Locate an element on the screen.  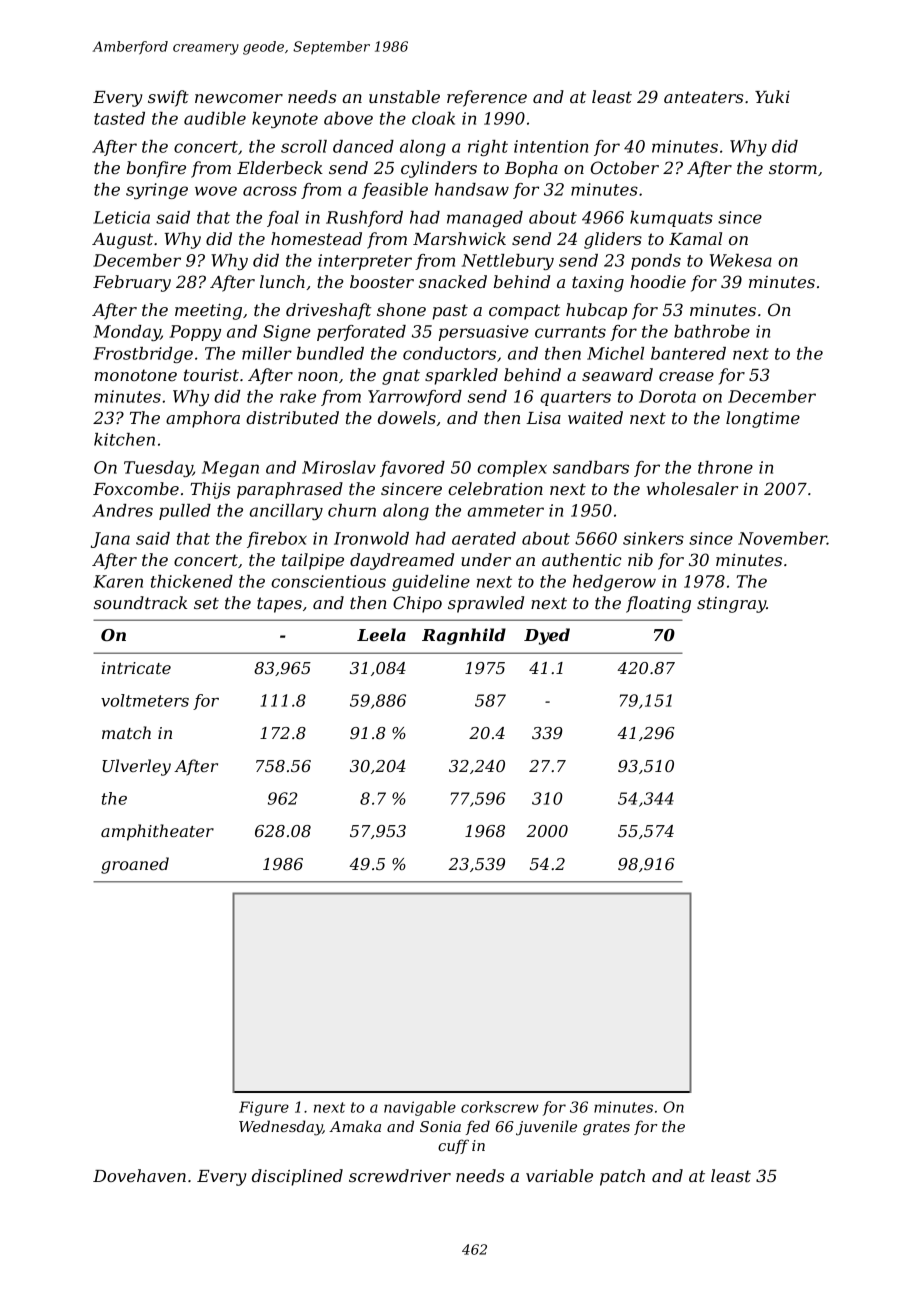
tapes is located at coordinates (279, 605).
